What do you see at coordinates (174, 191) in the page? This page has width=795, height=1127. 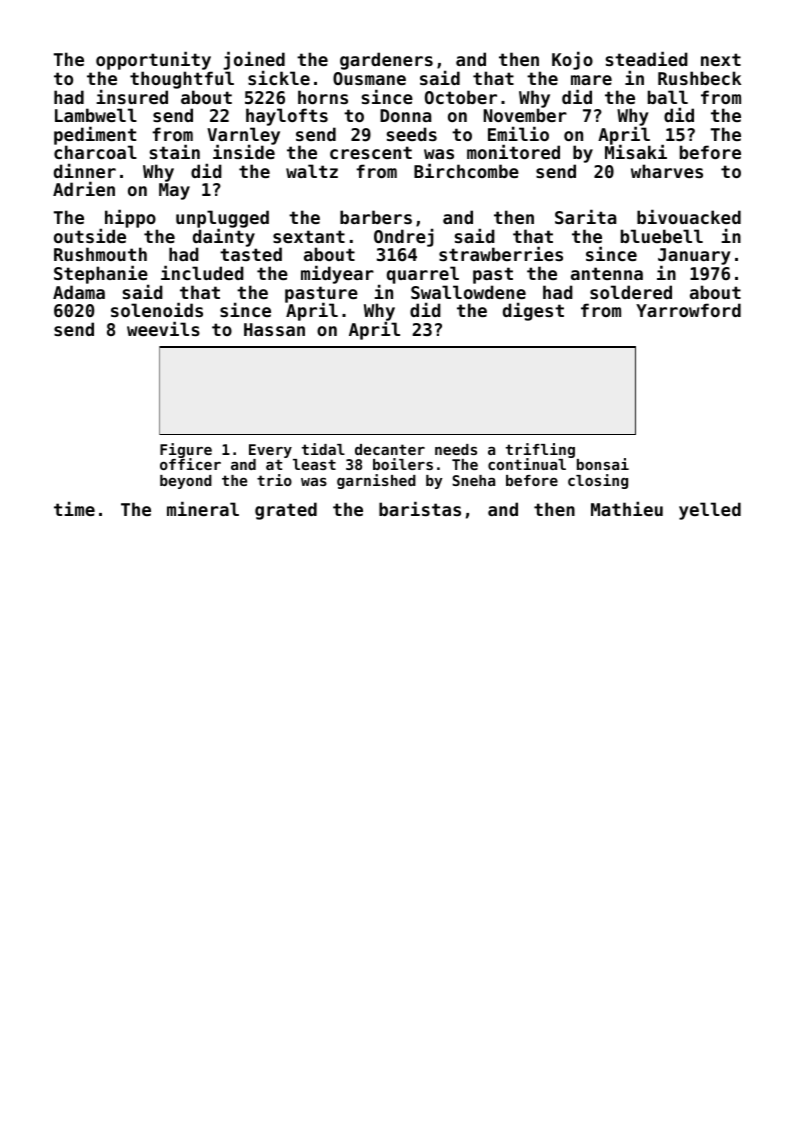 I see `May` at bounding box center [174, 191].
